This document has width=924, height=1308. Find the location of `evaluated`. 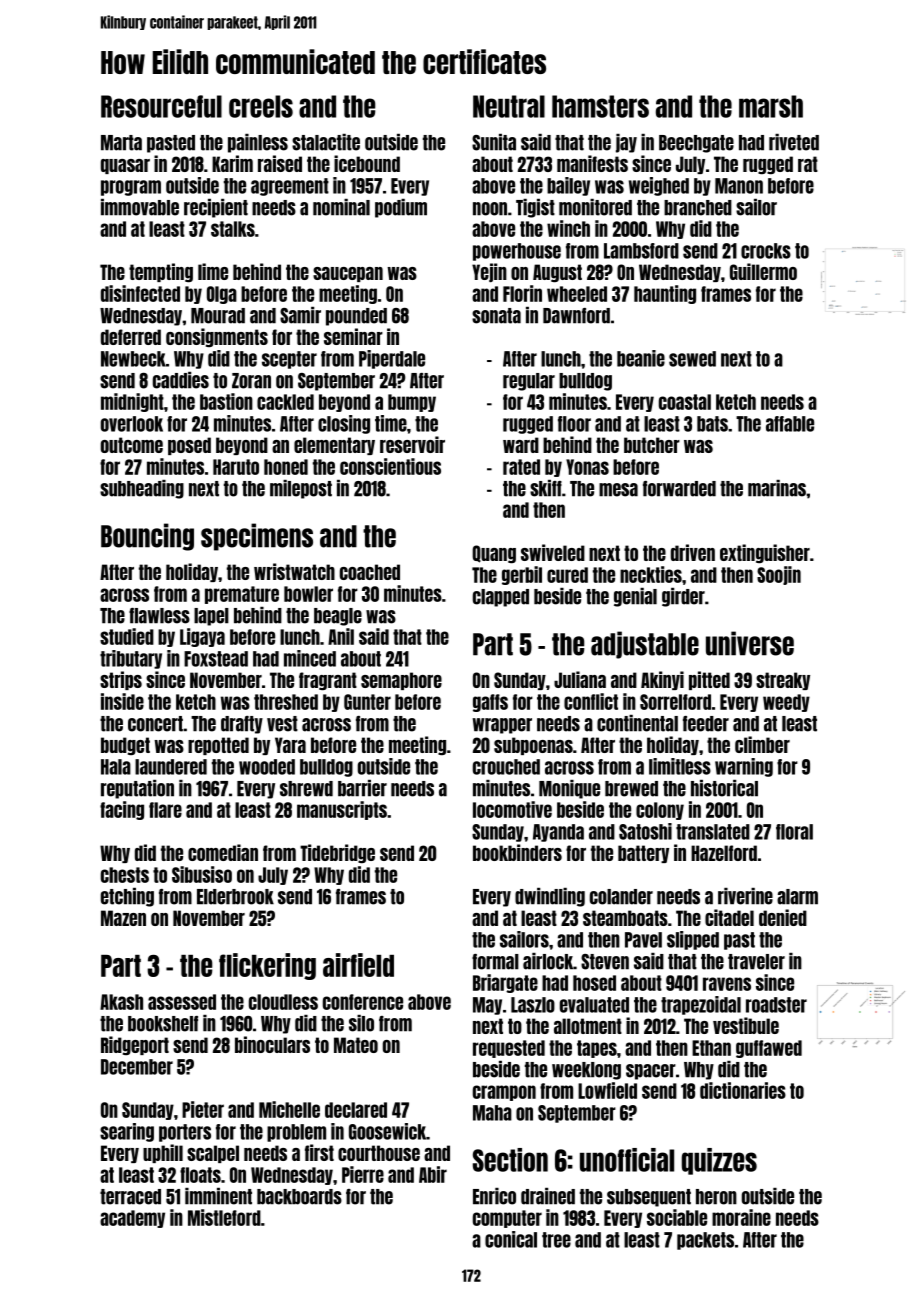

evaluated is located at coordinates (594, 1005).
